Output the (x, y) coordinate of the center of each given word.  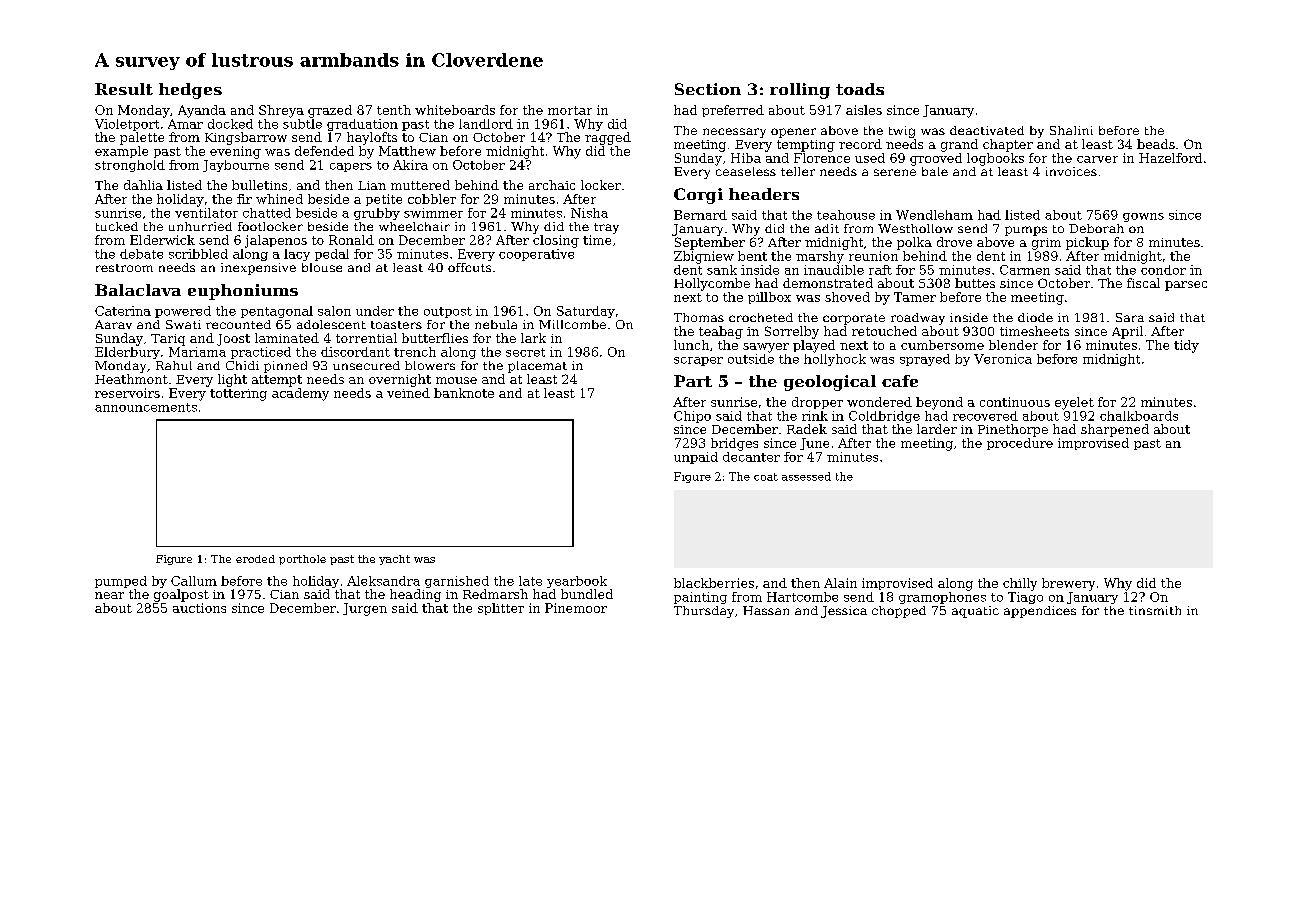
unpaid (696, 458)
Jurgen (365, 609)
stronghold (130, 166)
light (232, 380)
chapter (1008, 145)
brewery (1068, 584)
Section (708, 89)
